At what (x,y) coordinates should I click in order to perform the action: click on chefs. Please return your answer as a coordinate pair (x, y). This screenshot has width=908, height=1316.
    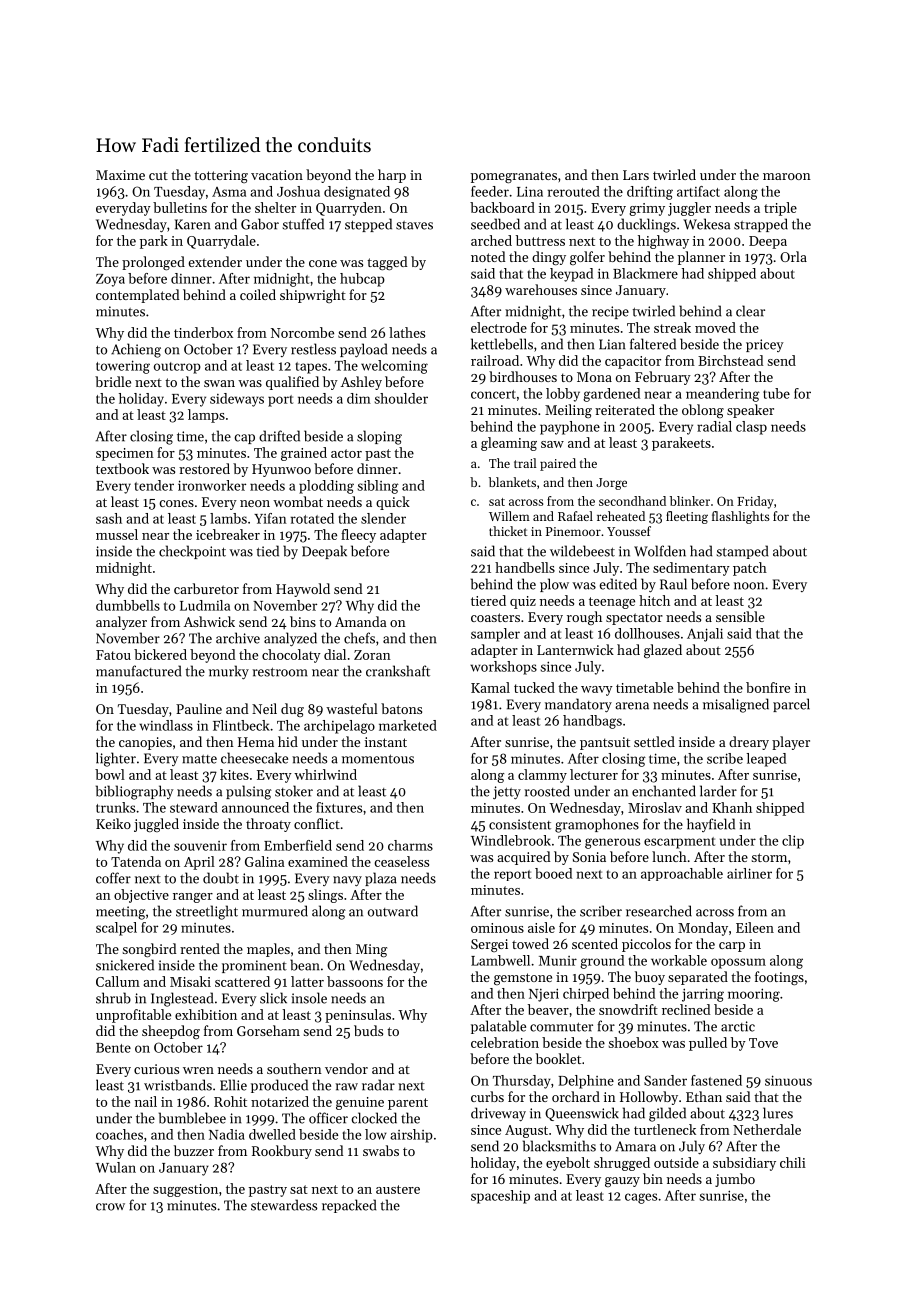
    Looking at the image, I should click on (359, 638).
